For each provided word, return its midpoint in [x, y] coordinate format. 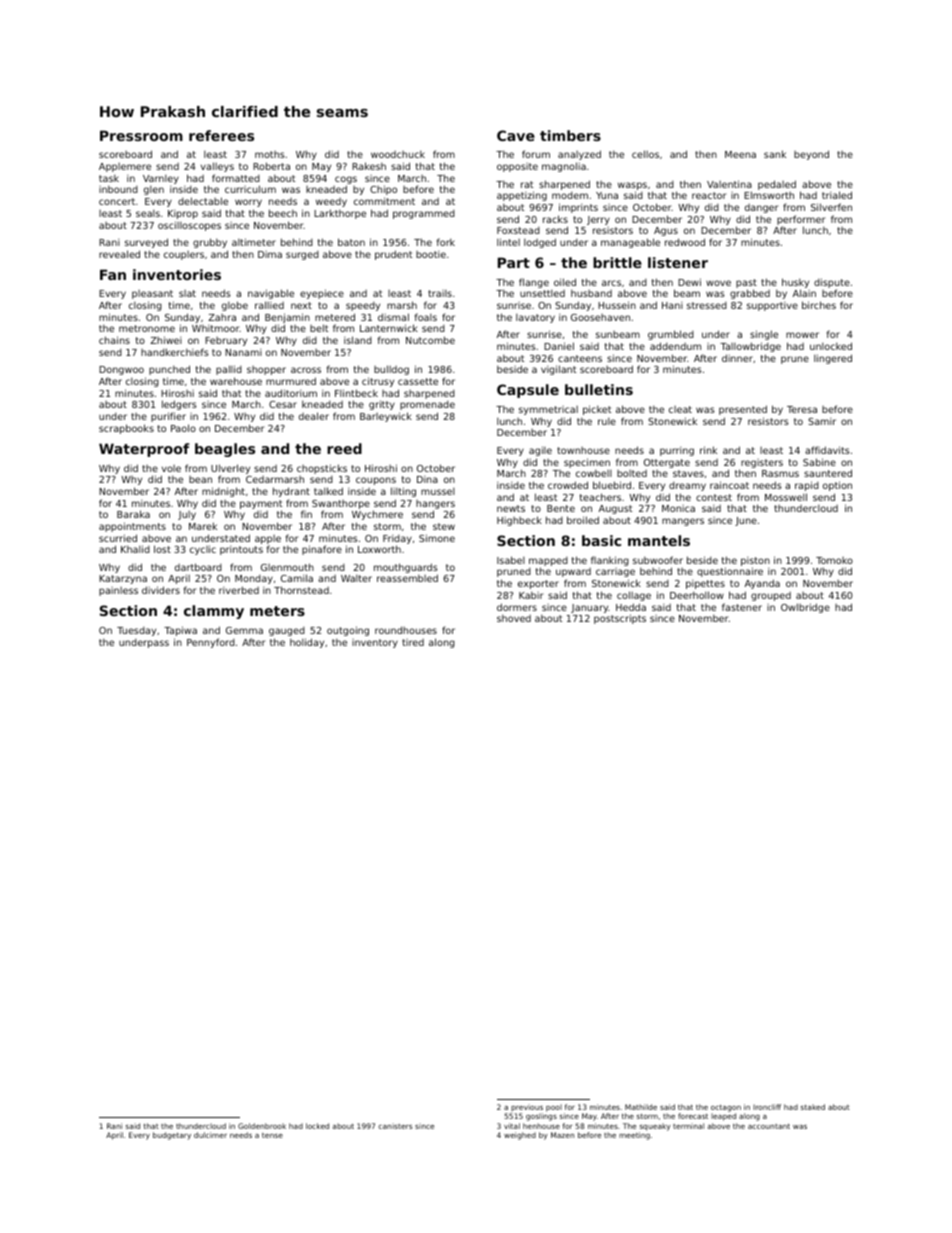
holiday [307, 643]
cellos [645, 154]
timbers [570, 135]
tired [413, 642]
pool [554, 1108]
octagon [726, 1108]
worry [248, 203]
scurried [118, 538]
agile [540, 451]
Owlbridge [805, 608]
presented [743, 410]
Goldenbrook [262, 1126]
